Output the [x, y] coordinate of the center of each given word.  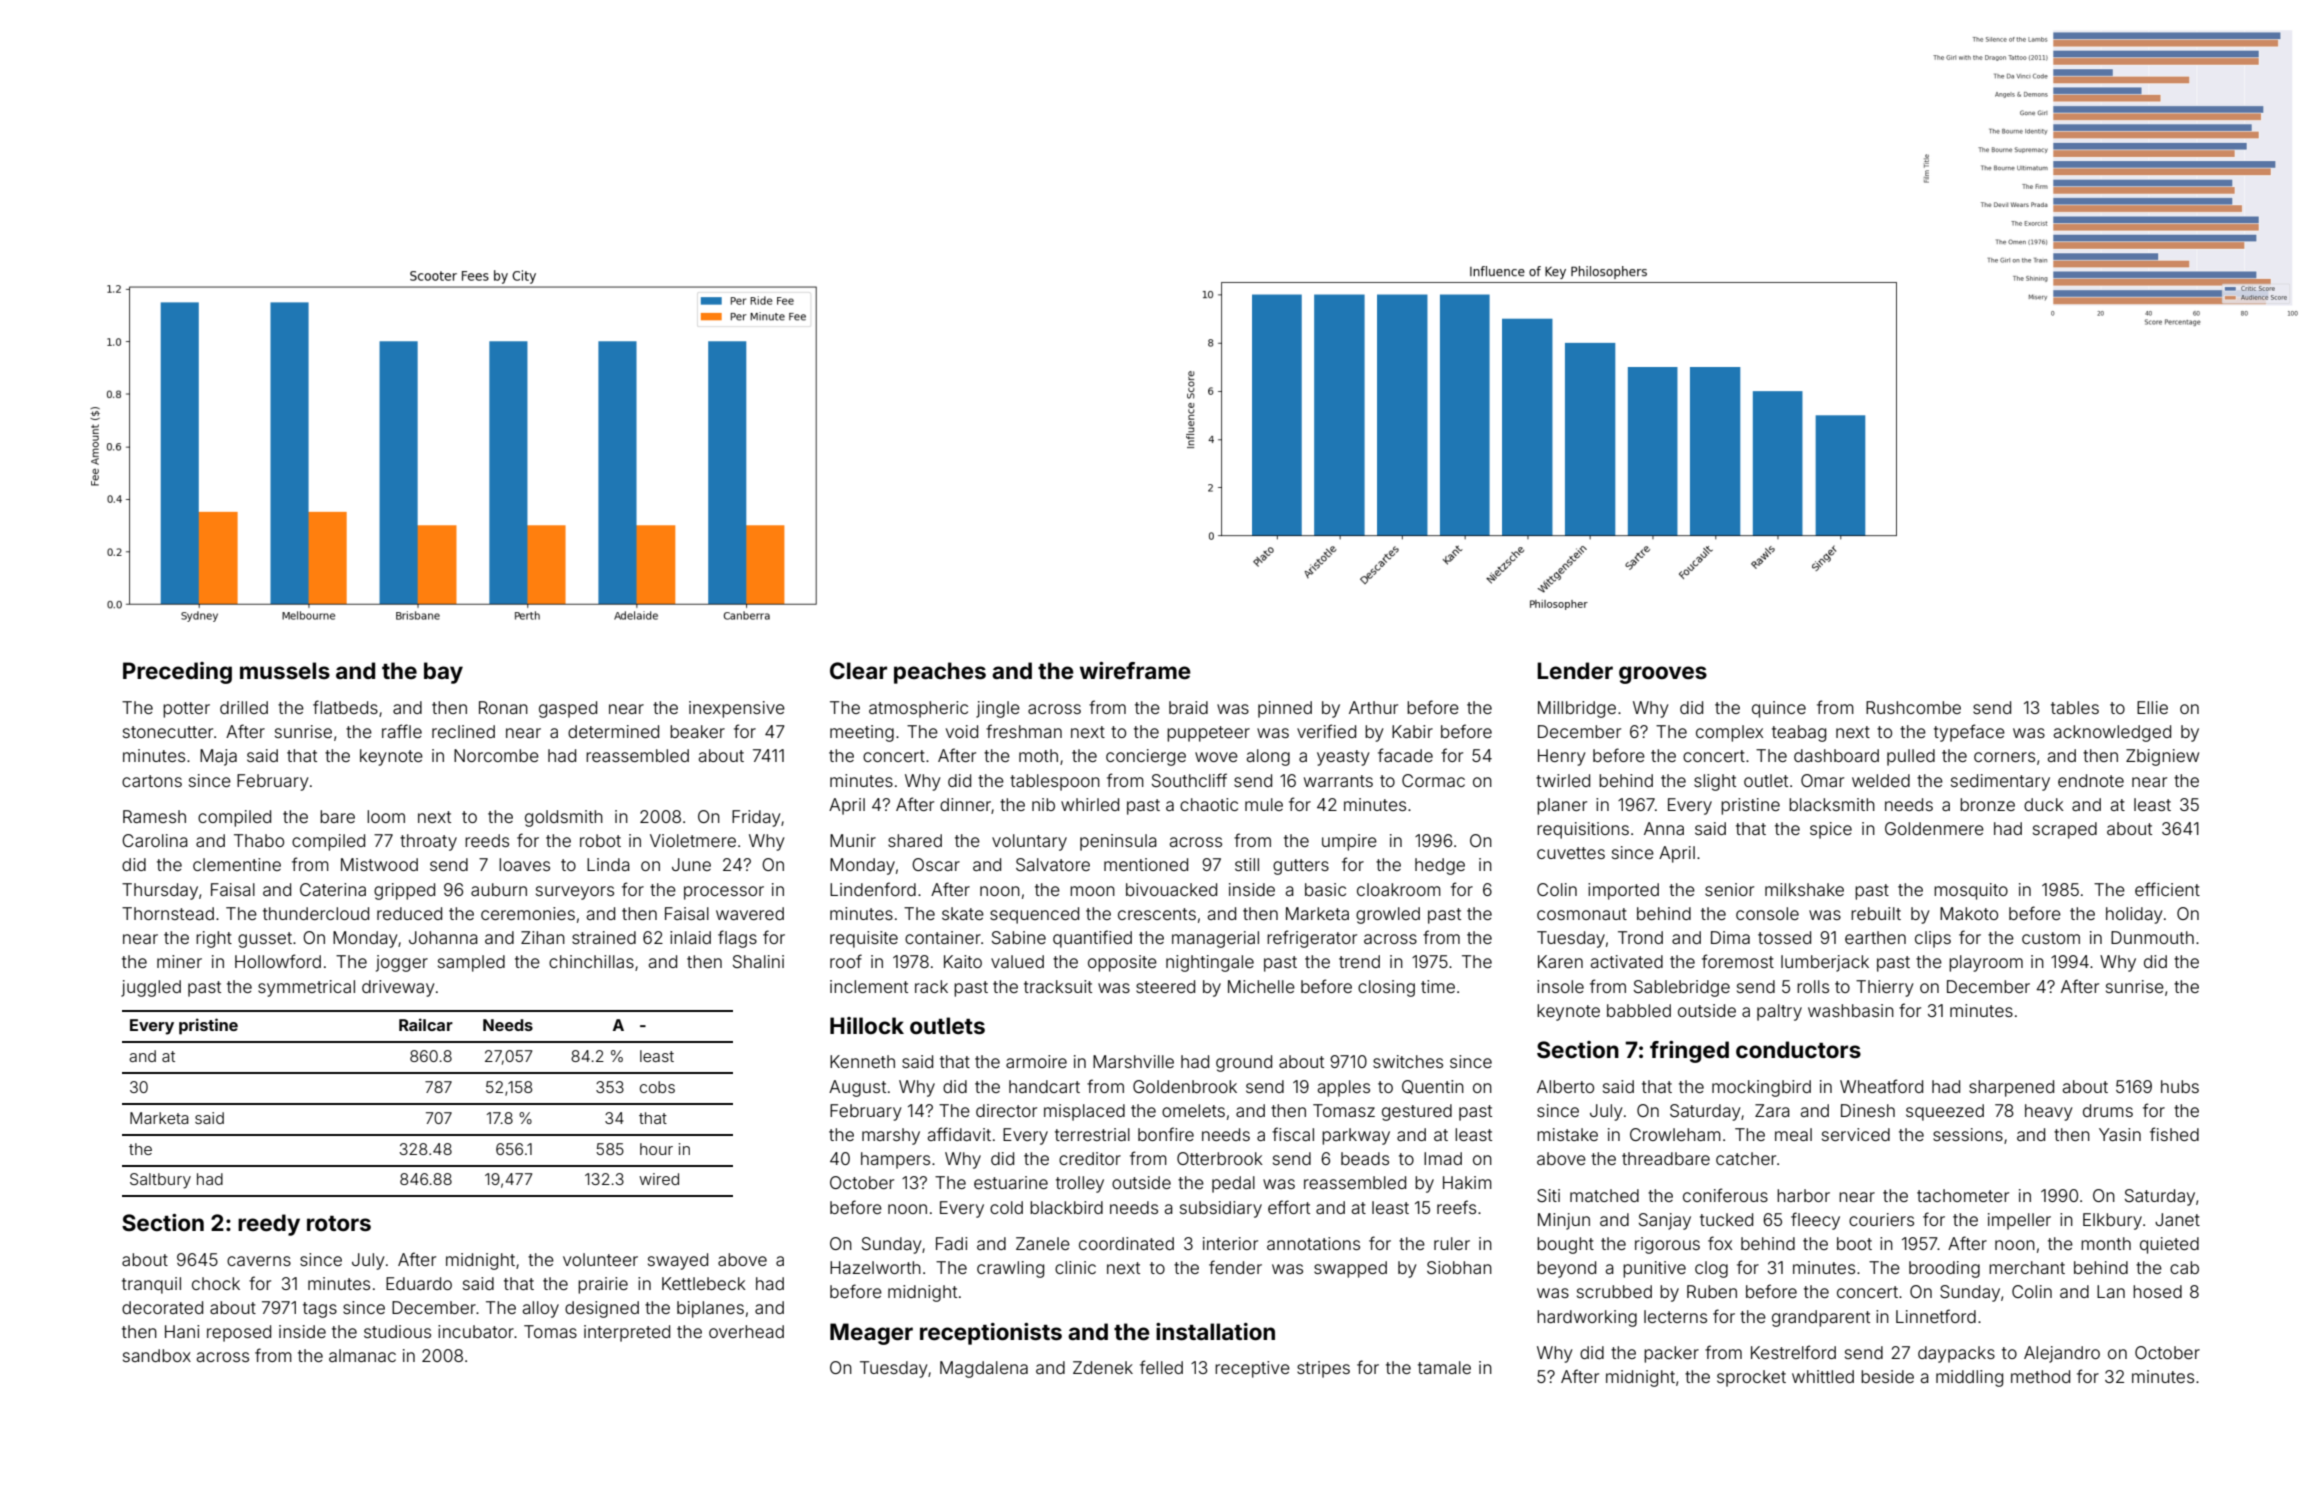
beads [1365, 1158]
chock [216, 1283]
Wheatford [1881, 1086]
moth [1038, 755]
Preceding [177, 673]
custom [2051, 938]
